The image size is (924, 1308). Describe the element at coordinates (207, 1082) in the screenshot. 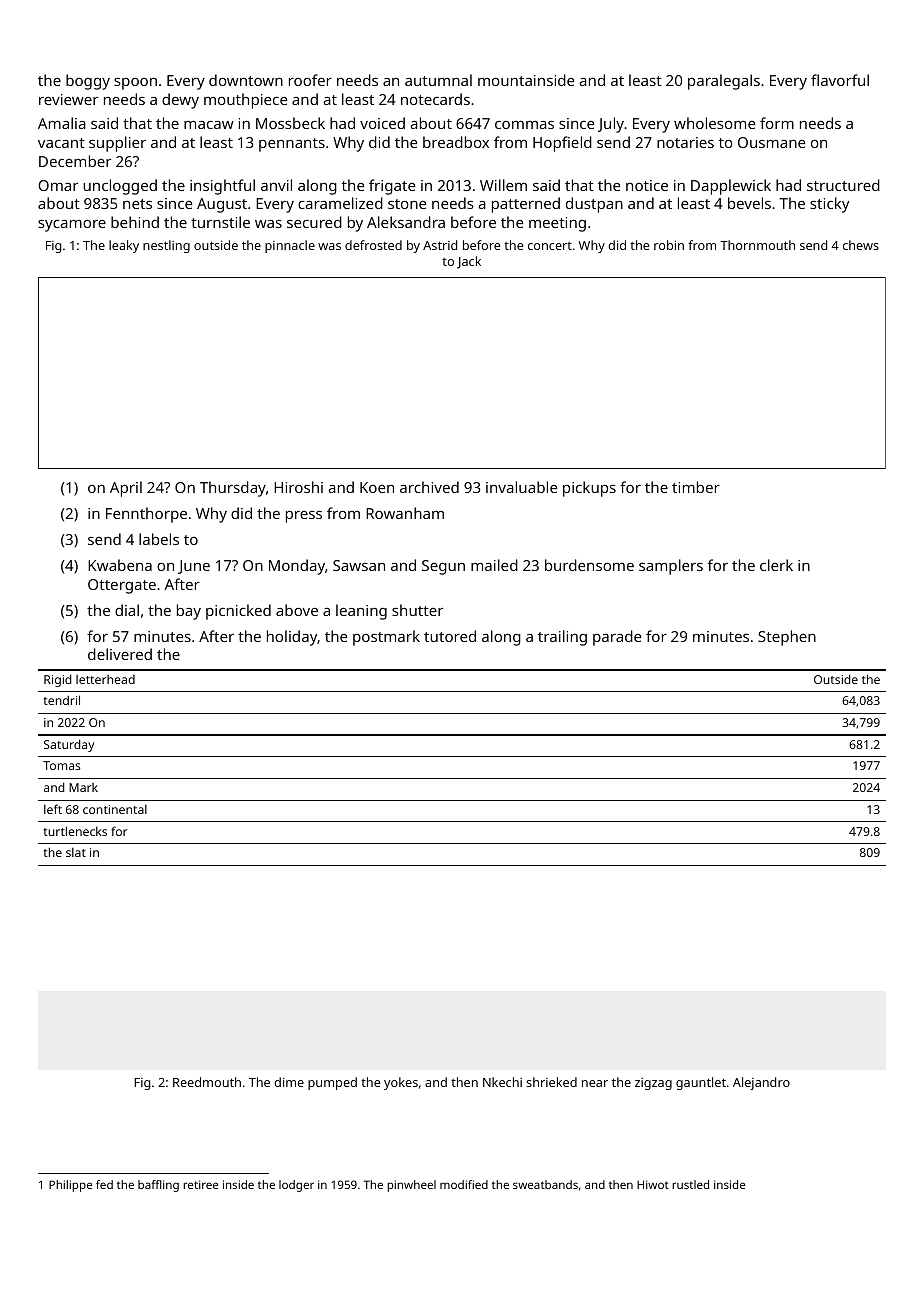

I see `Reedmouth` at that location.
